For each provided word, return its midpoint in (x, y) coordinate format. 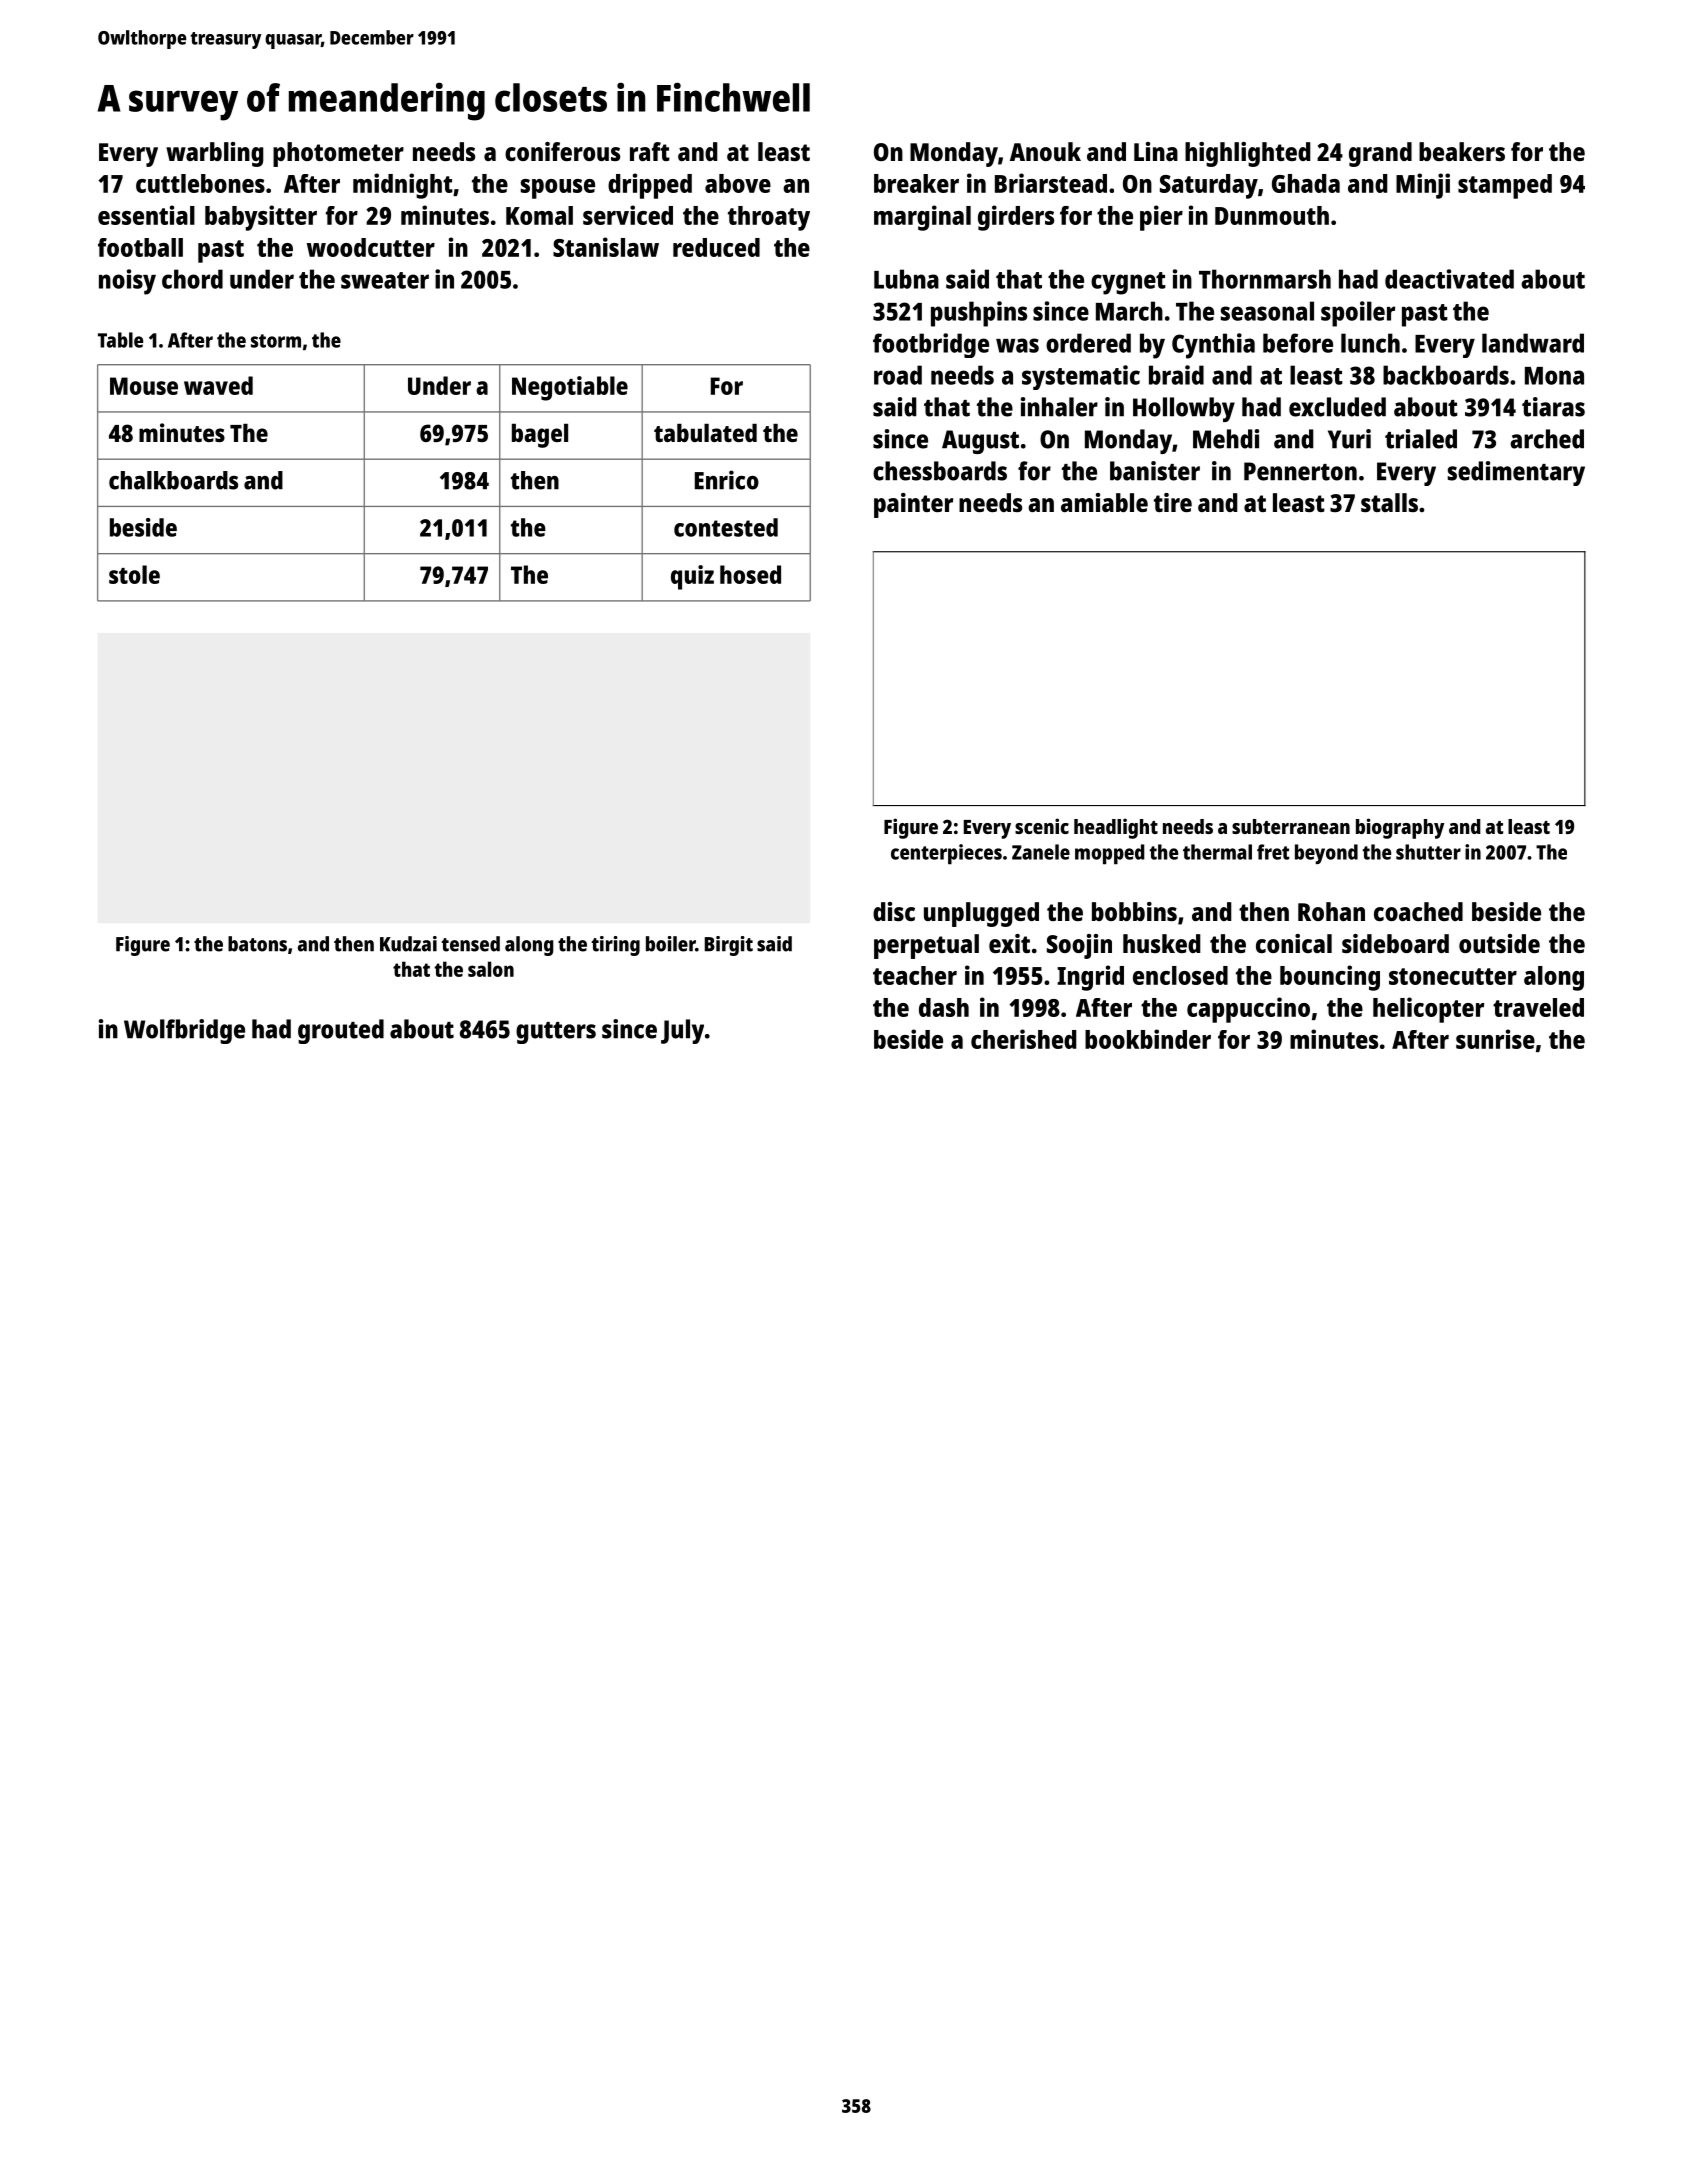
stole (134, 574)
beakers (1462, 151)
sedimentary (1516, 473)
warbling (215, 154)
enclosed (1180, 975)
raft (650, 151)
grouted (341, 1031)
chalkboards (173, 480)
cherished (1024, 1039)
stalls (1389, 502)
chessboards (940, 471)
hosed (750, 574)
